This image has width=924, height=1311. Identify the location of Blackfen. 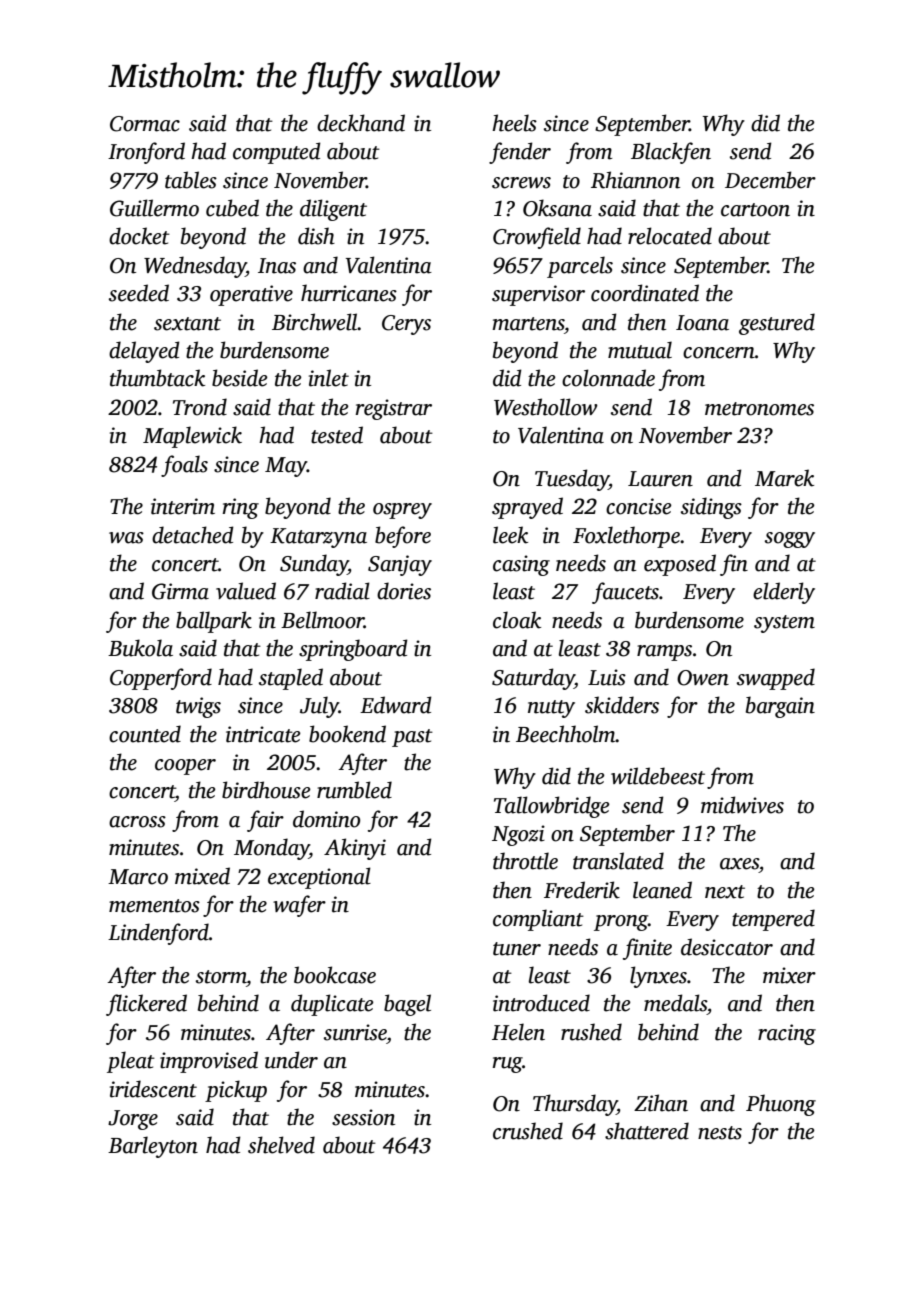
(671, 153).
